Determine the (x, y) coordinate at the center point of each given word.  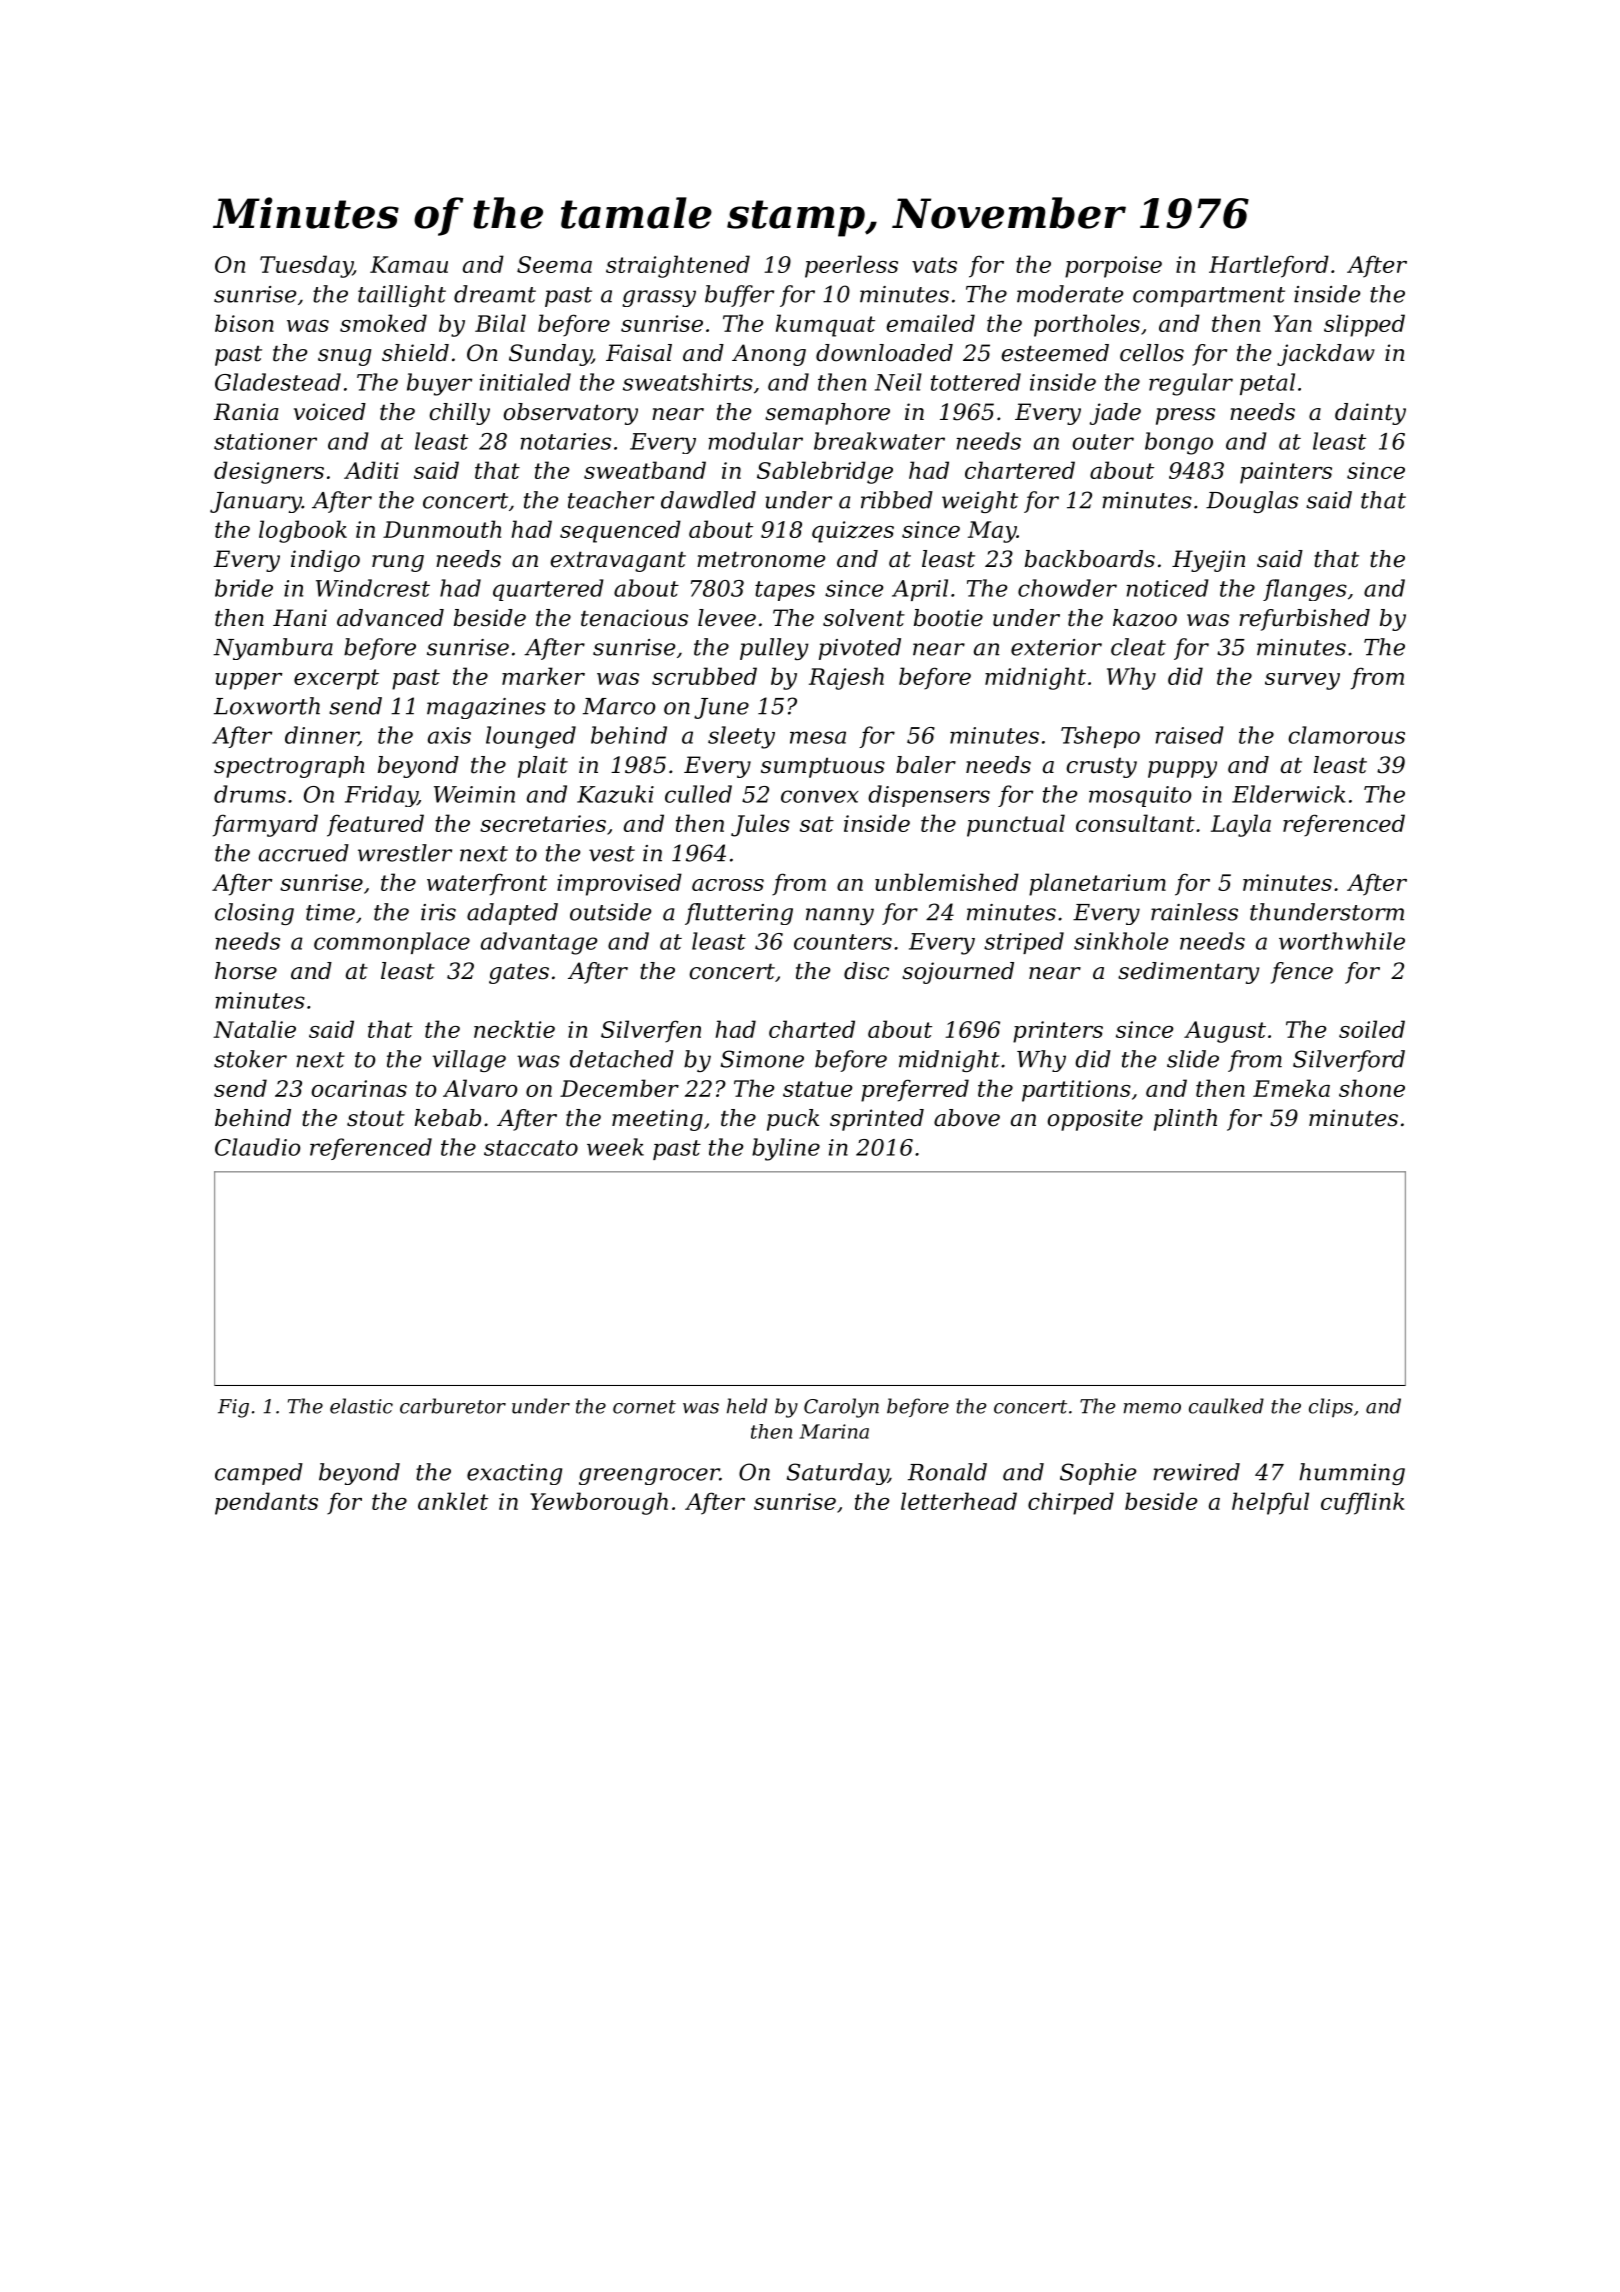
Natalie (254, 1029)
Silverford (1349, 1061)
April (920, 590)
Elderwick (1289, 794)
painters (1286, 473)
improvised (619, 884)
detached (622, 1059)
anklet (453, 1501)
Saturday (837, 1474)
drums (250, 794)
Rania (246, 412)
